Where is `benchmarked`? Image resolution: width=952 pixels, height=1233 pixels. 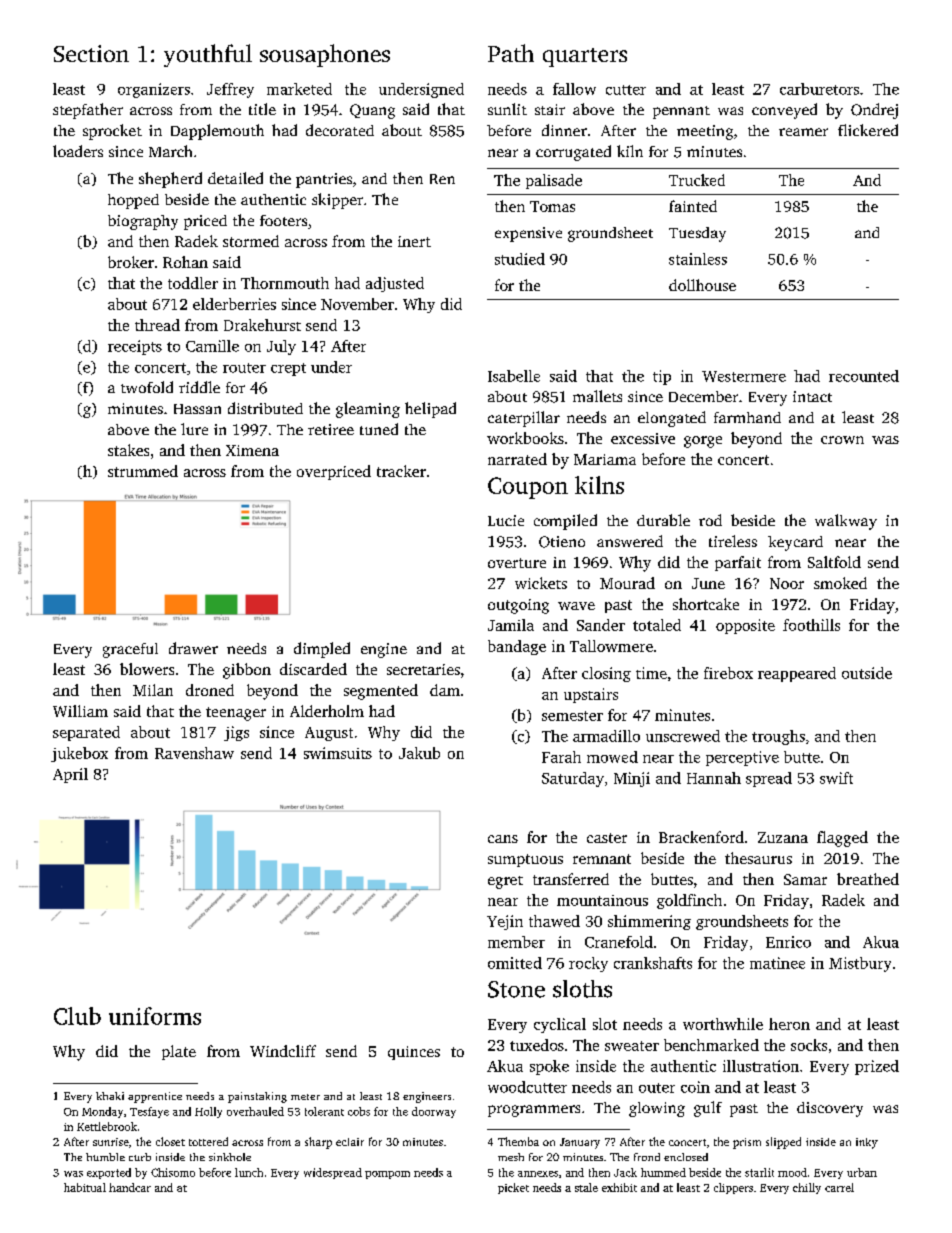 benchmarked is located at coordinates (711, 1045).
